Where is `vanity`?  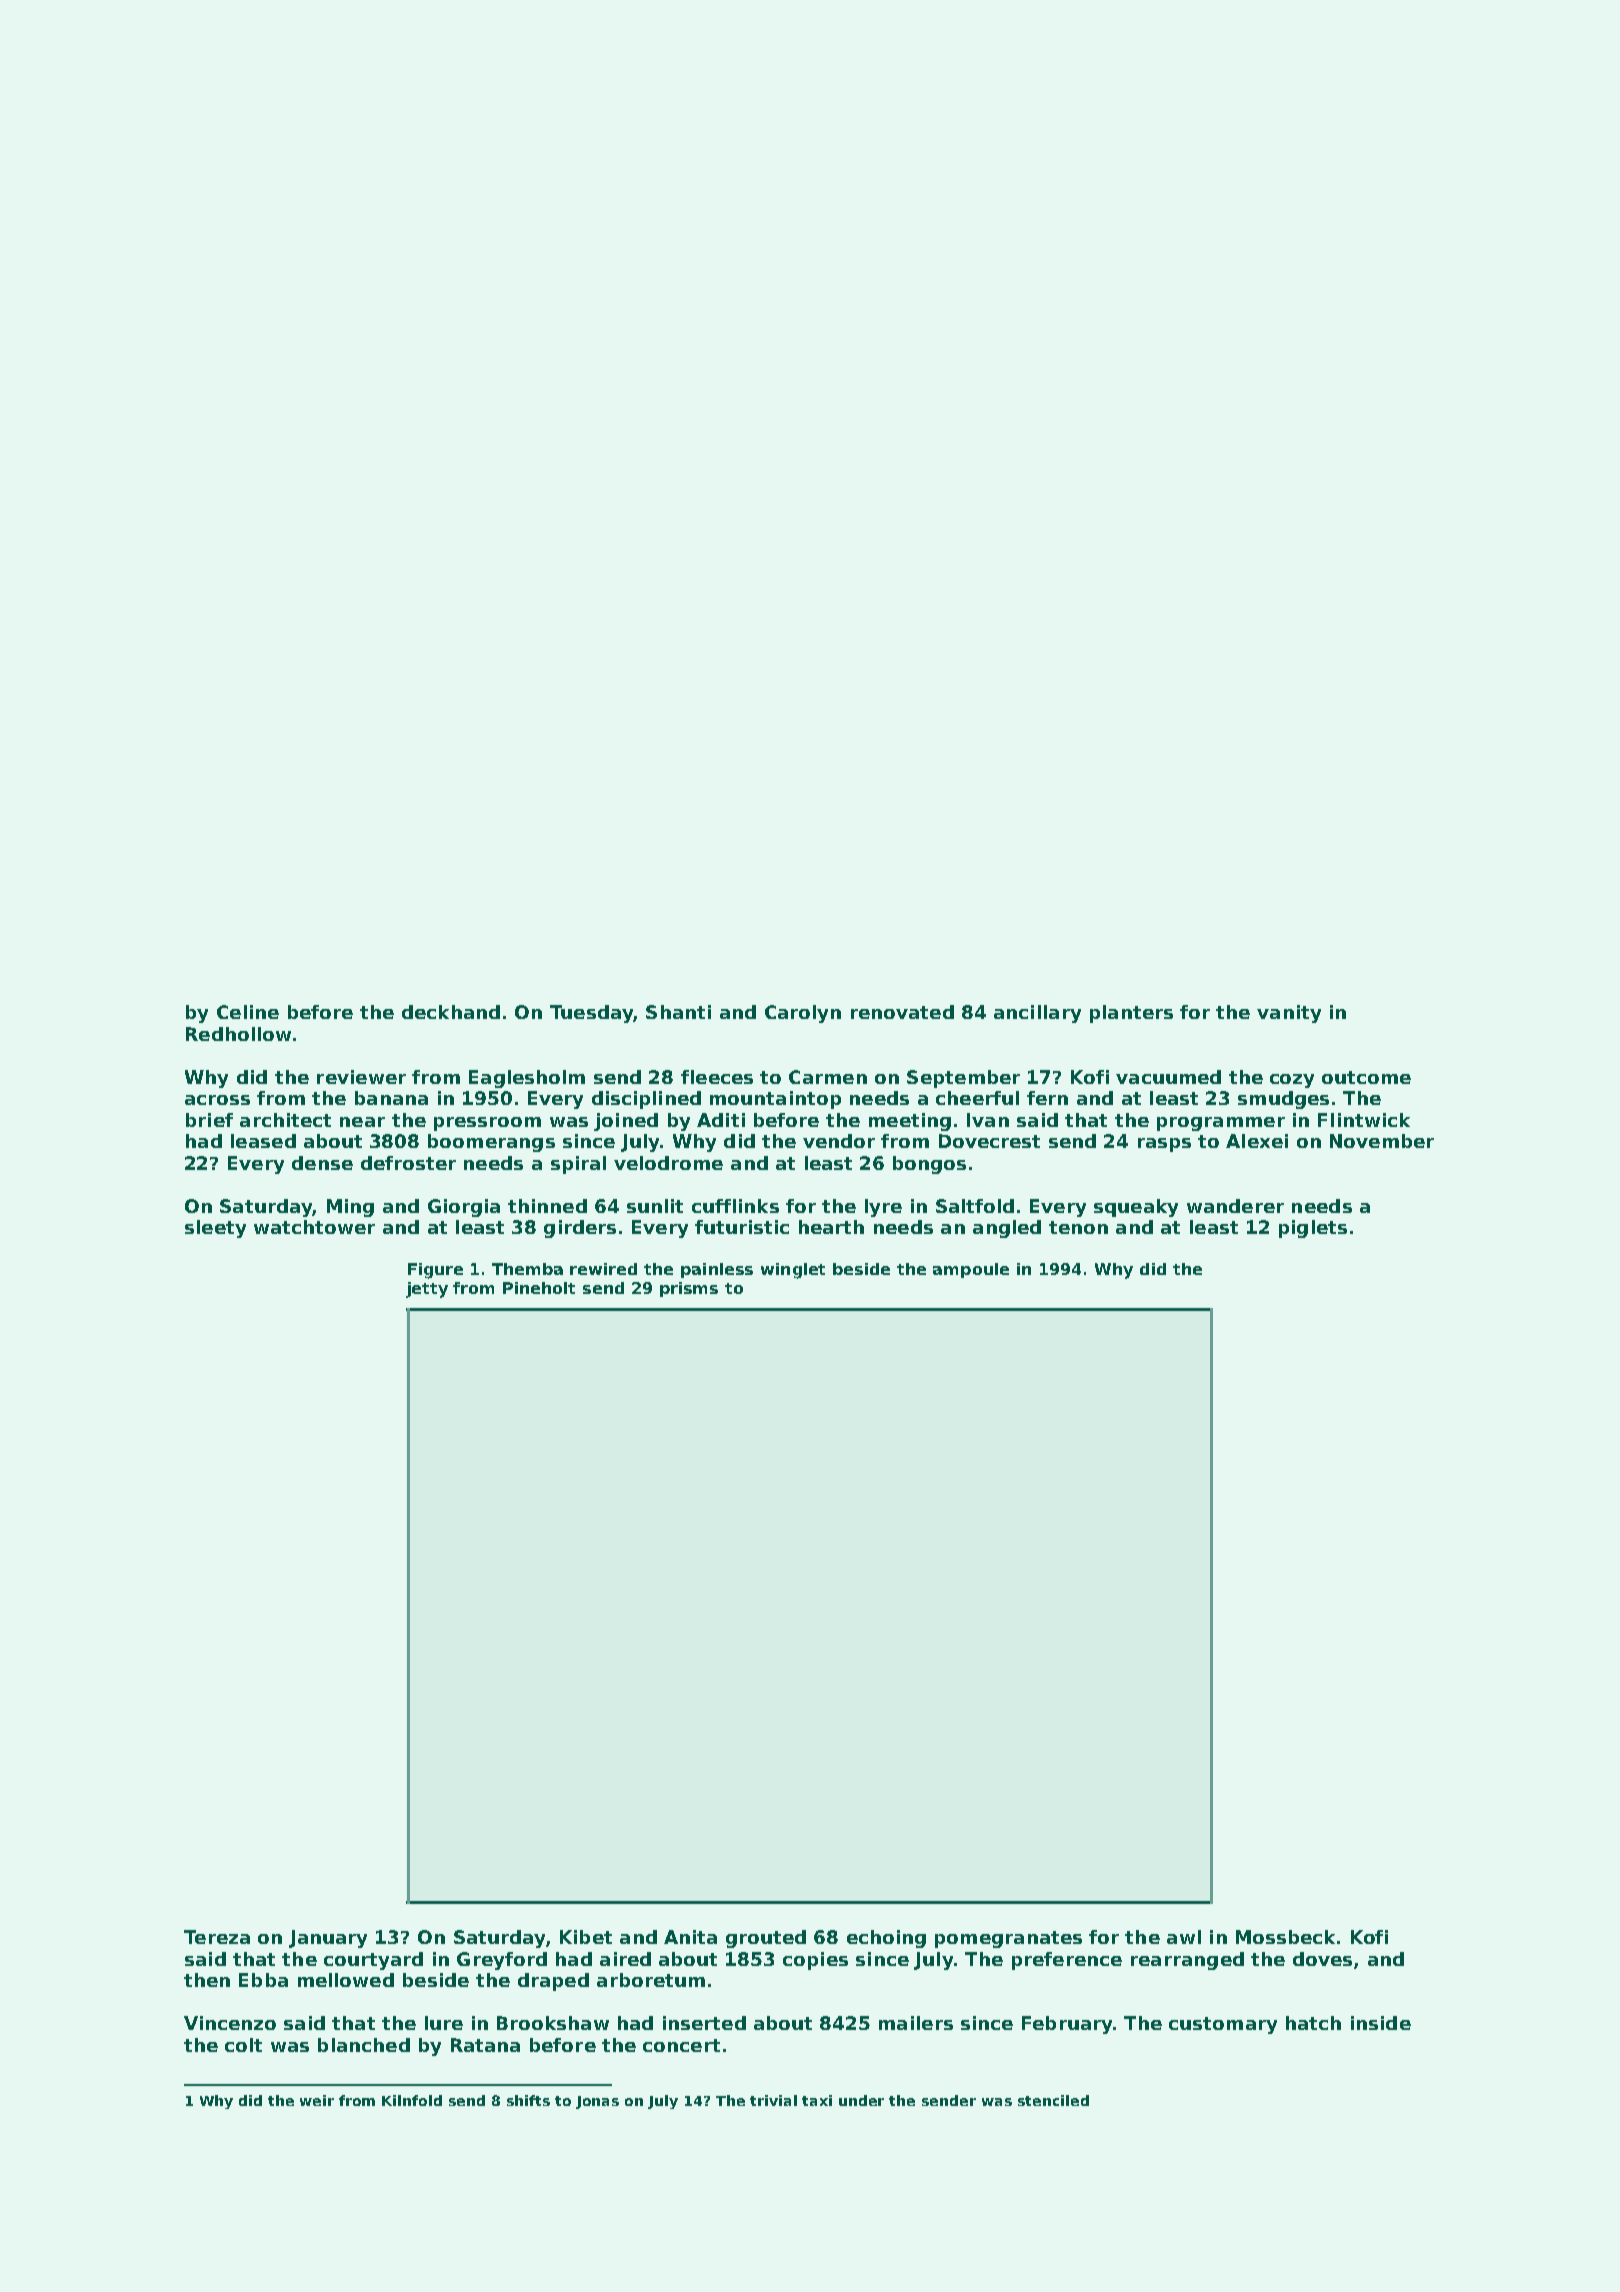
vanity is located at coordinates (1289, 1014).
